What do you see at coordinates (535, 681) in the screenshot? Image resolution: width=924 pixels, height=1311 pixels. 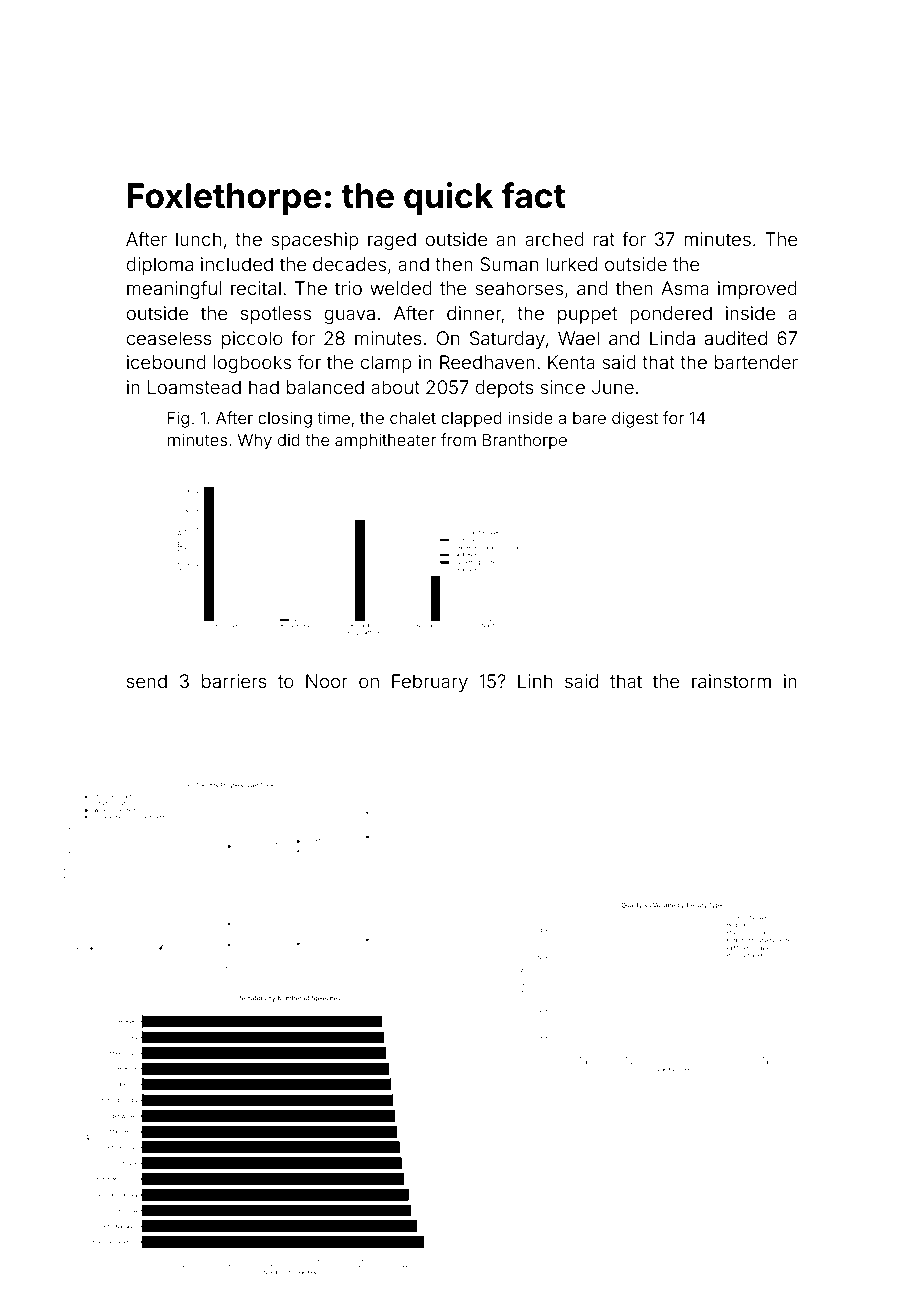 I see `Linh` at bounding box center [535, 681].
